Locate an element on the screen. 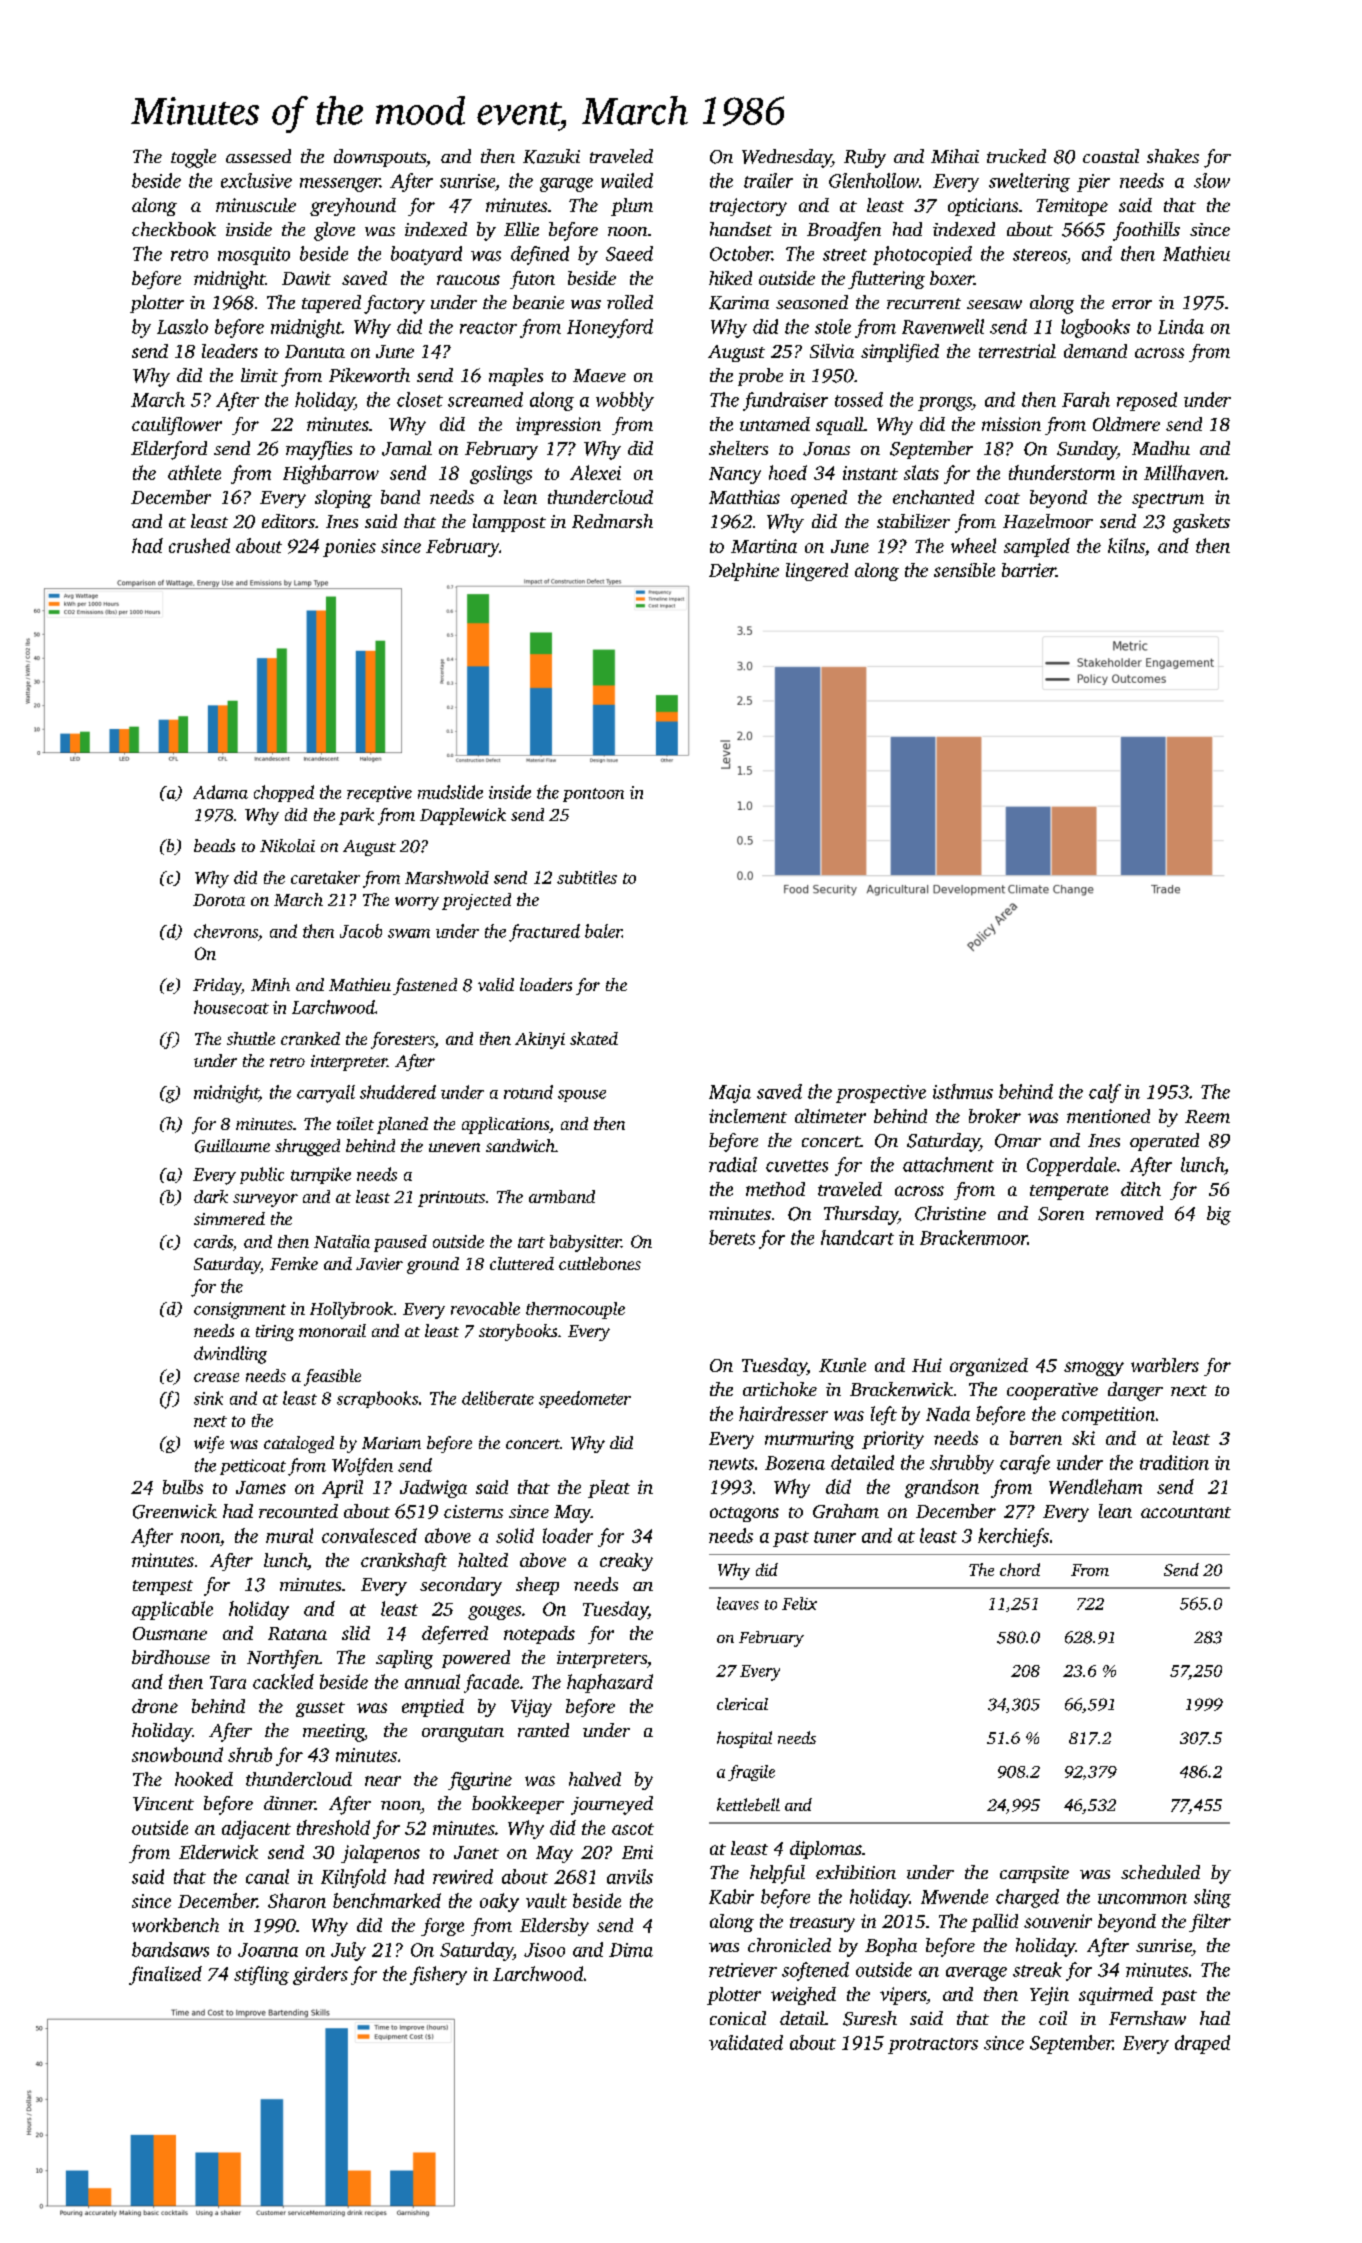  danger is located at coordinates (1135, 1391).
